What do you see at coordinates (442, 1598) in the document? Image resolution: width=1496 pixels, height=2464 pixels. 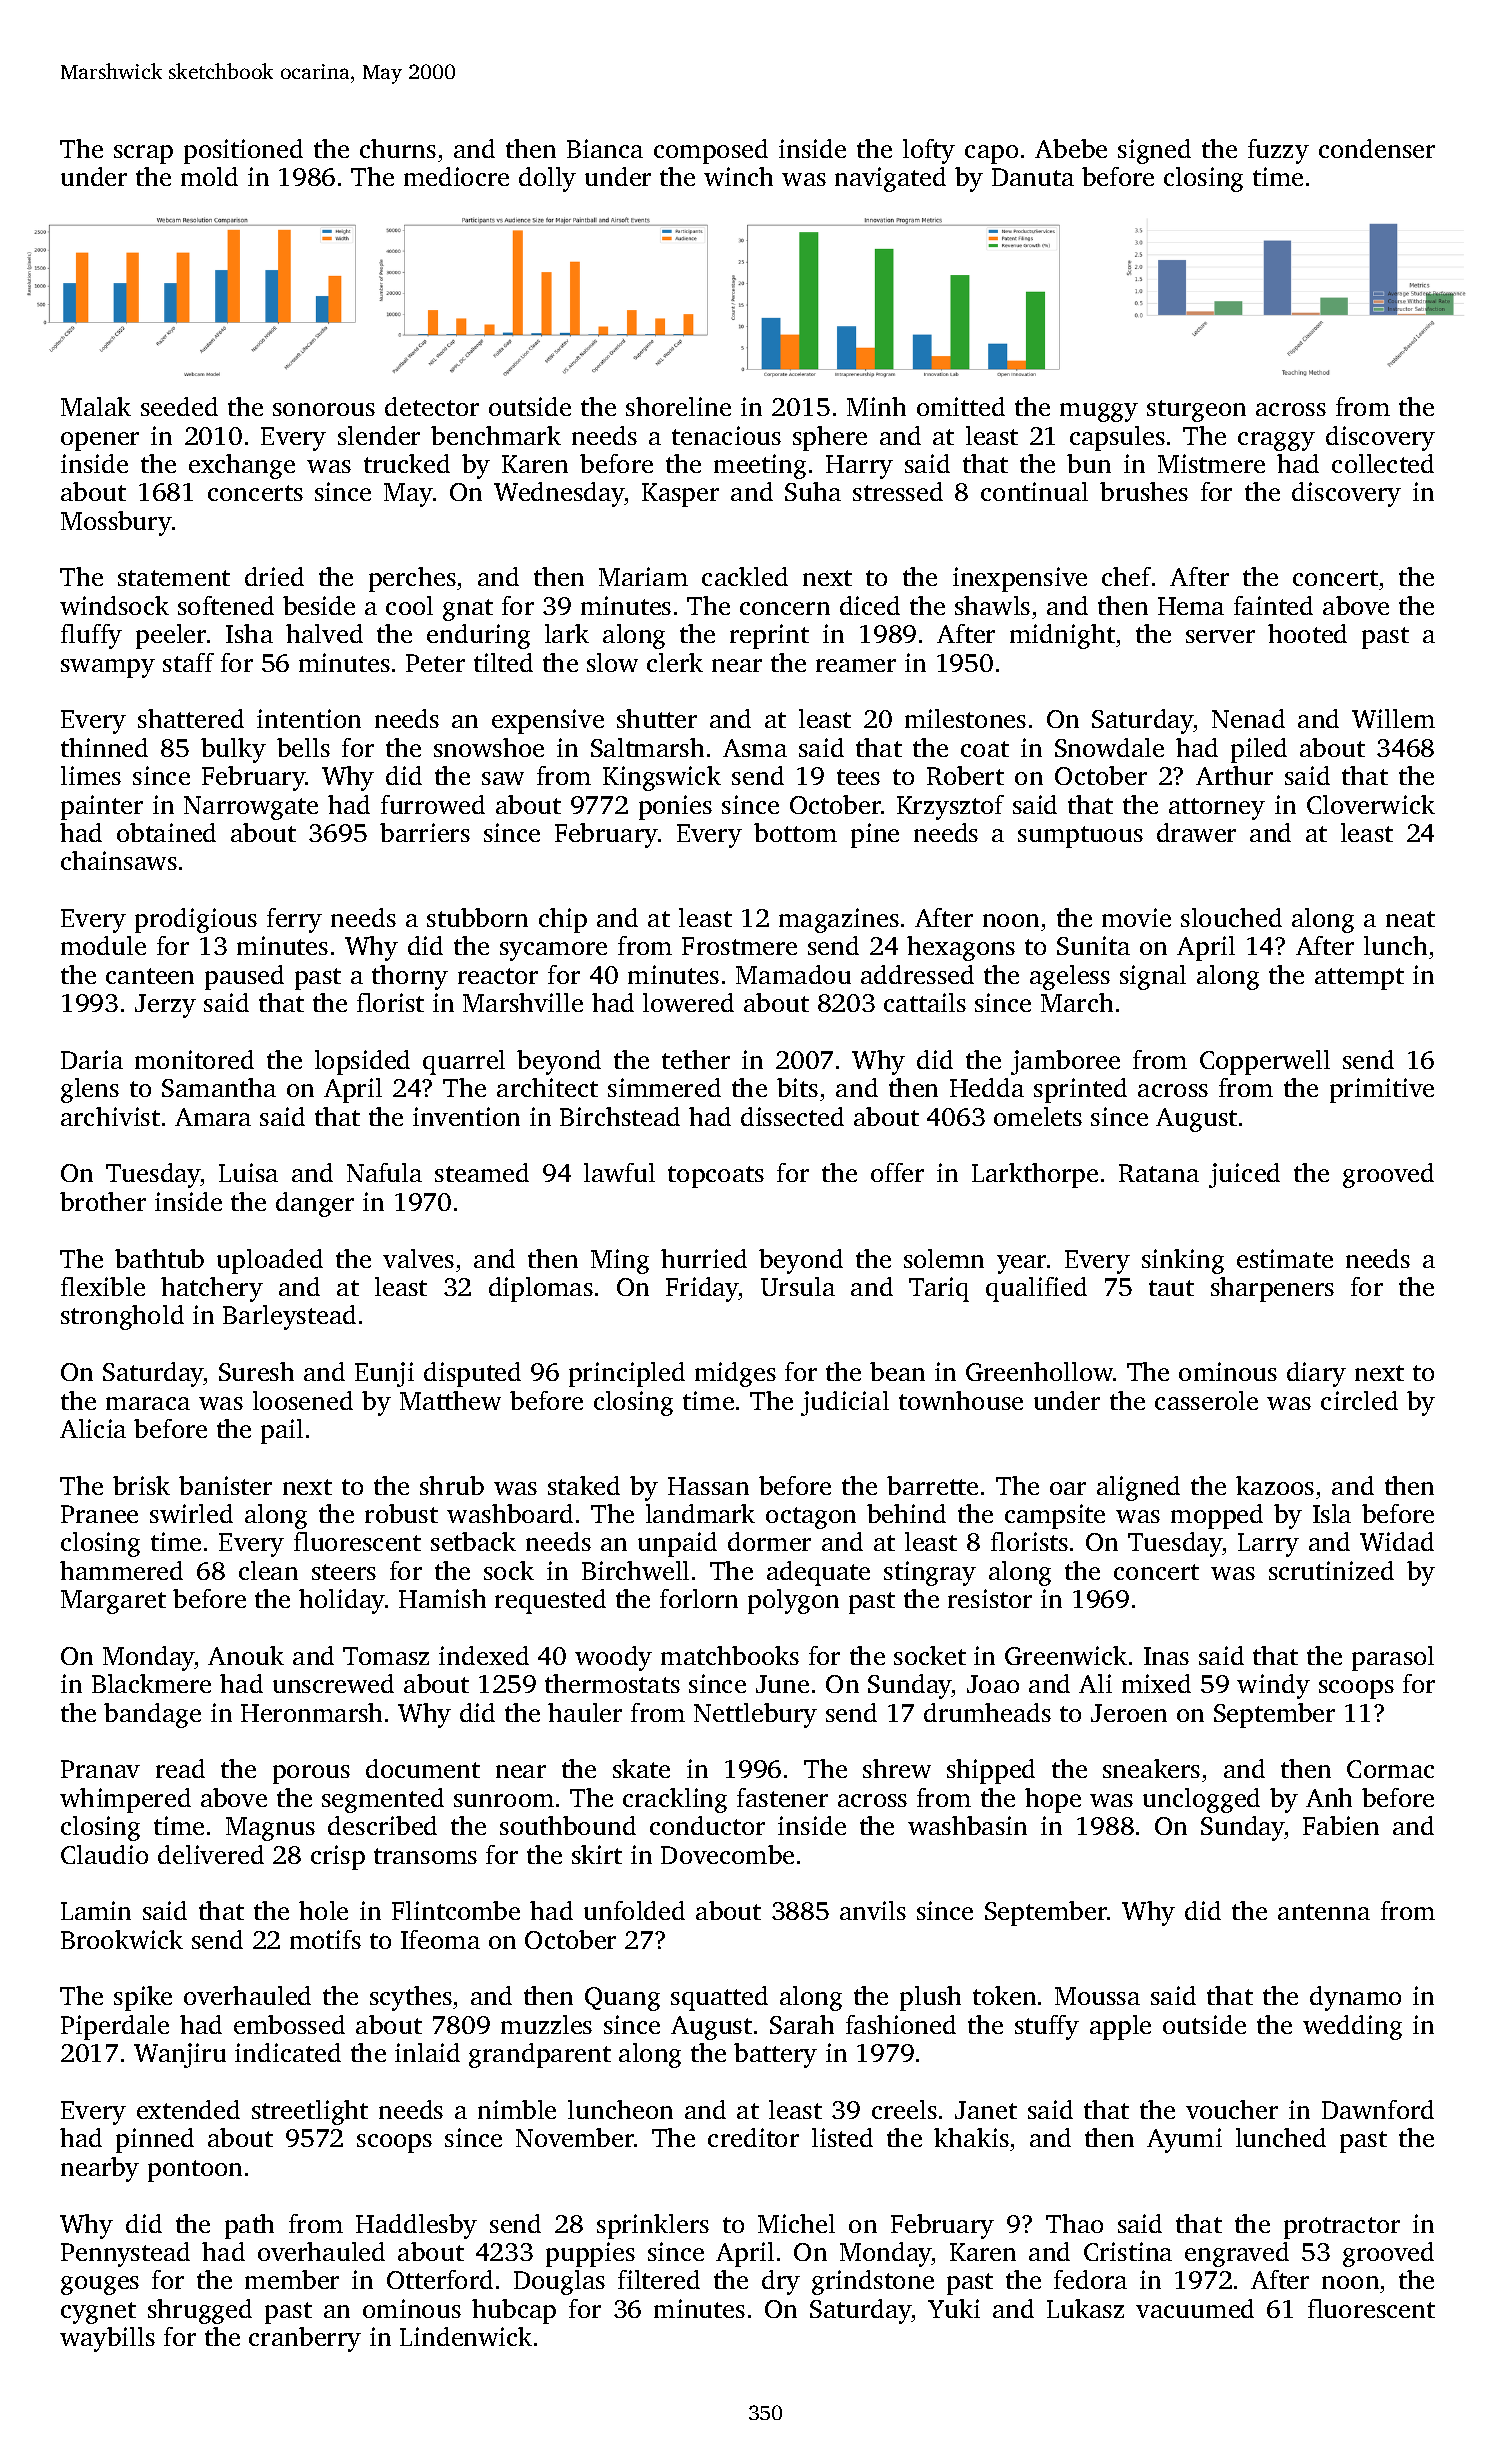 I see `Hamish` at bounding box center [442, 1598].
